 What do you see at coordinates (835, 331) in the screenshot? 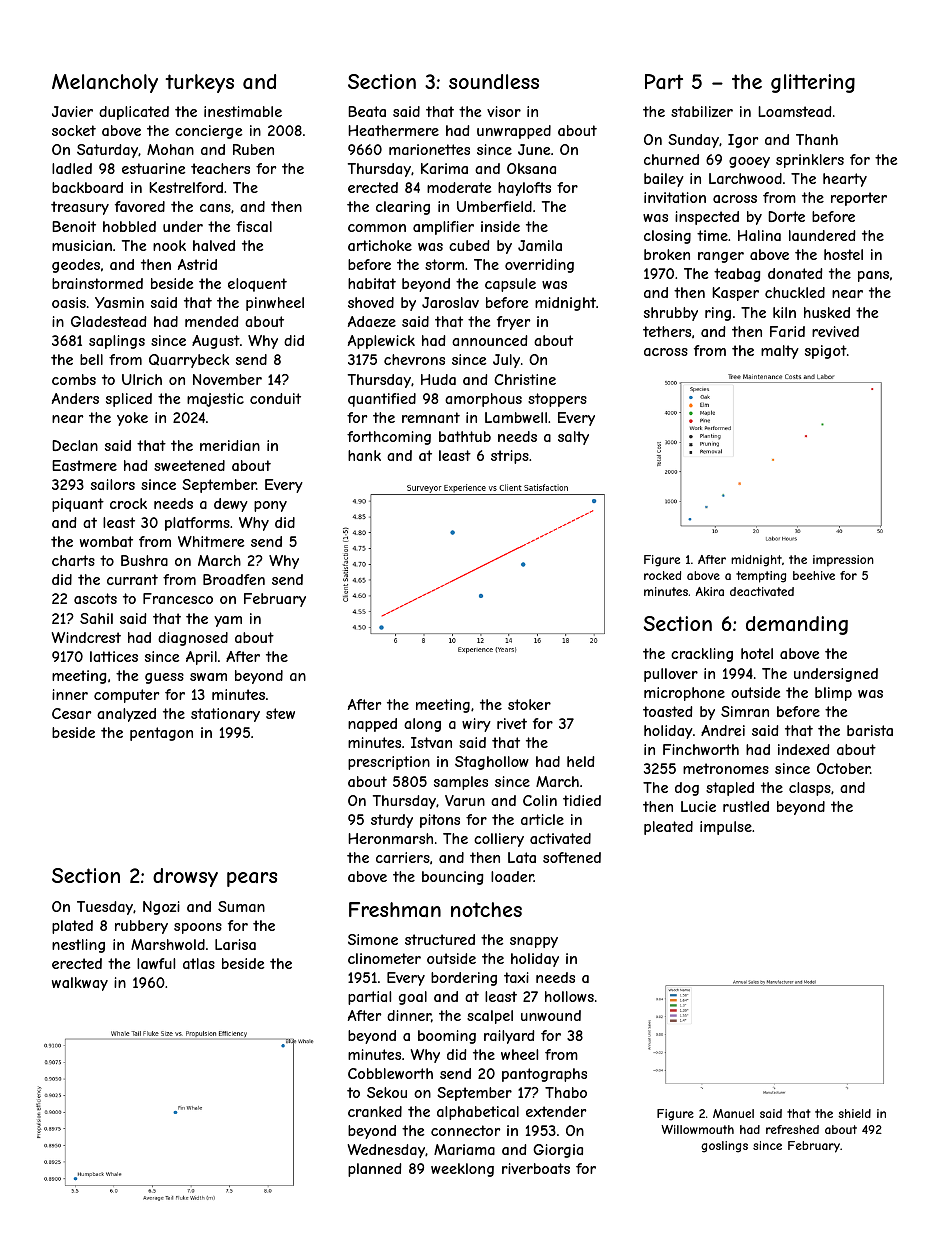
I see `revived` at bounding box center [835, 331].
